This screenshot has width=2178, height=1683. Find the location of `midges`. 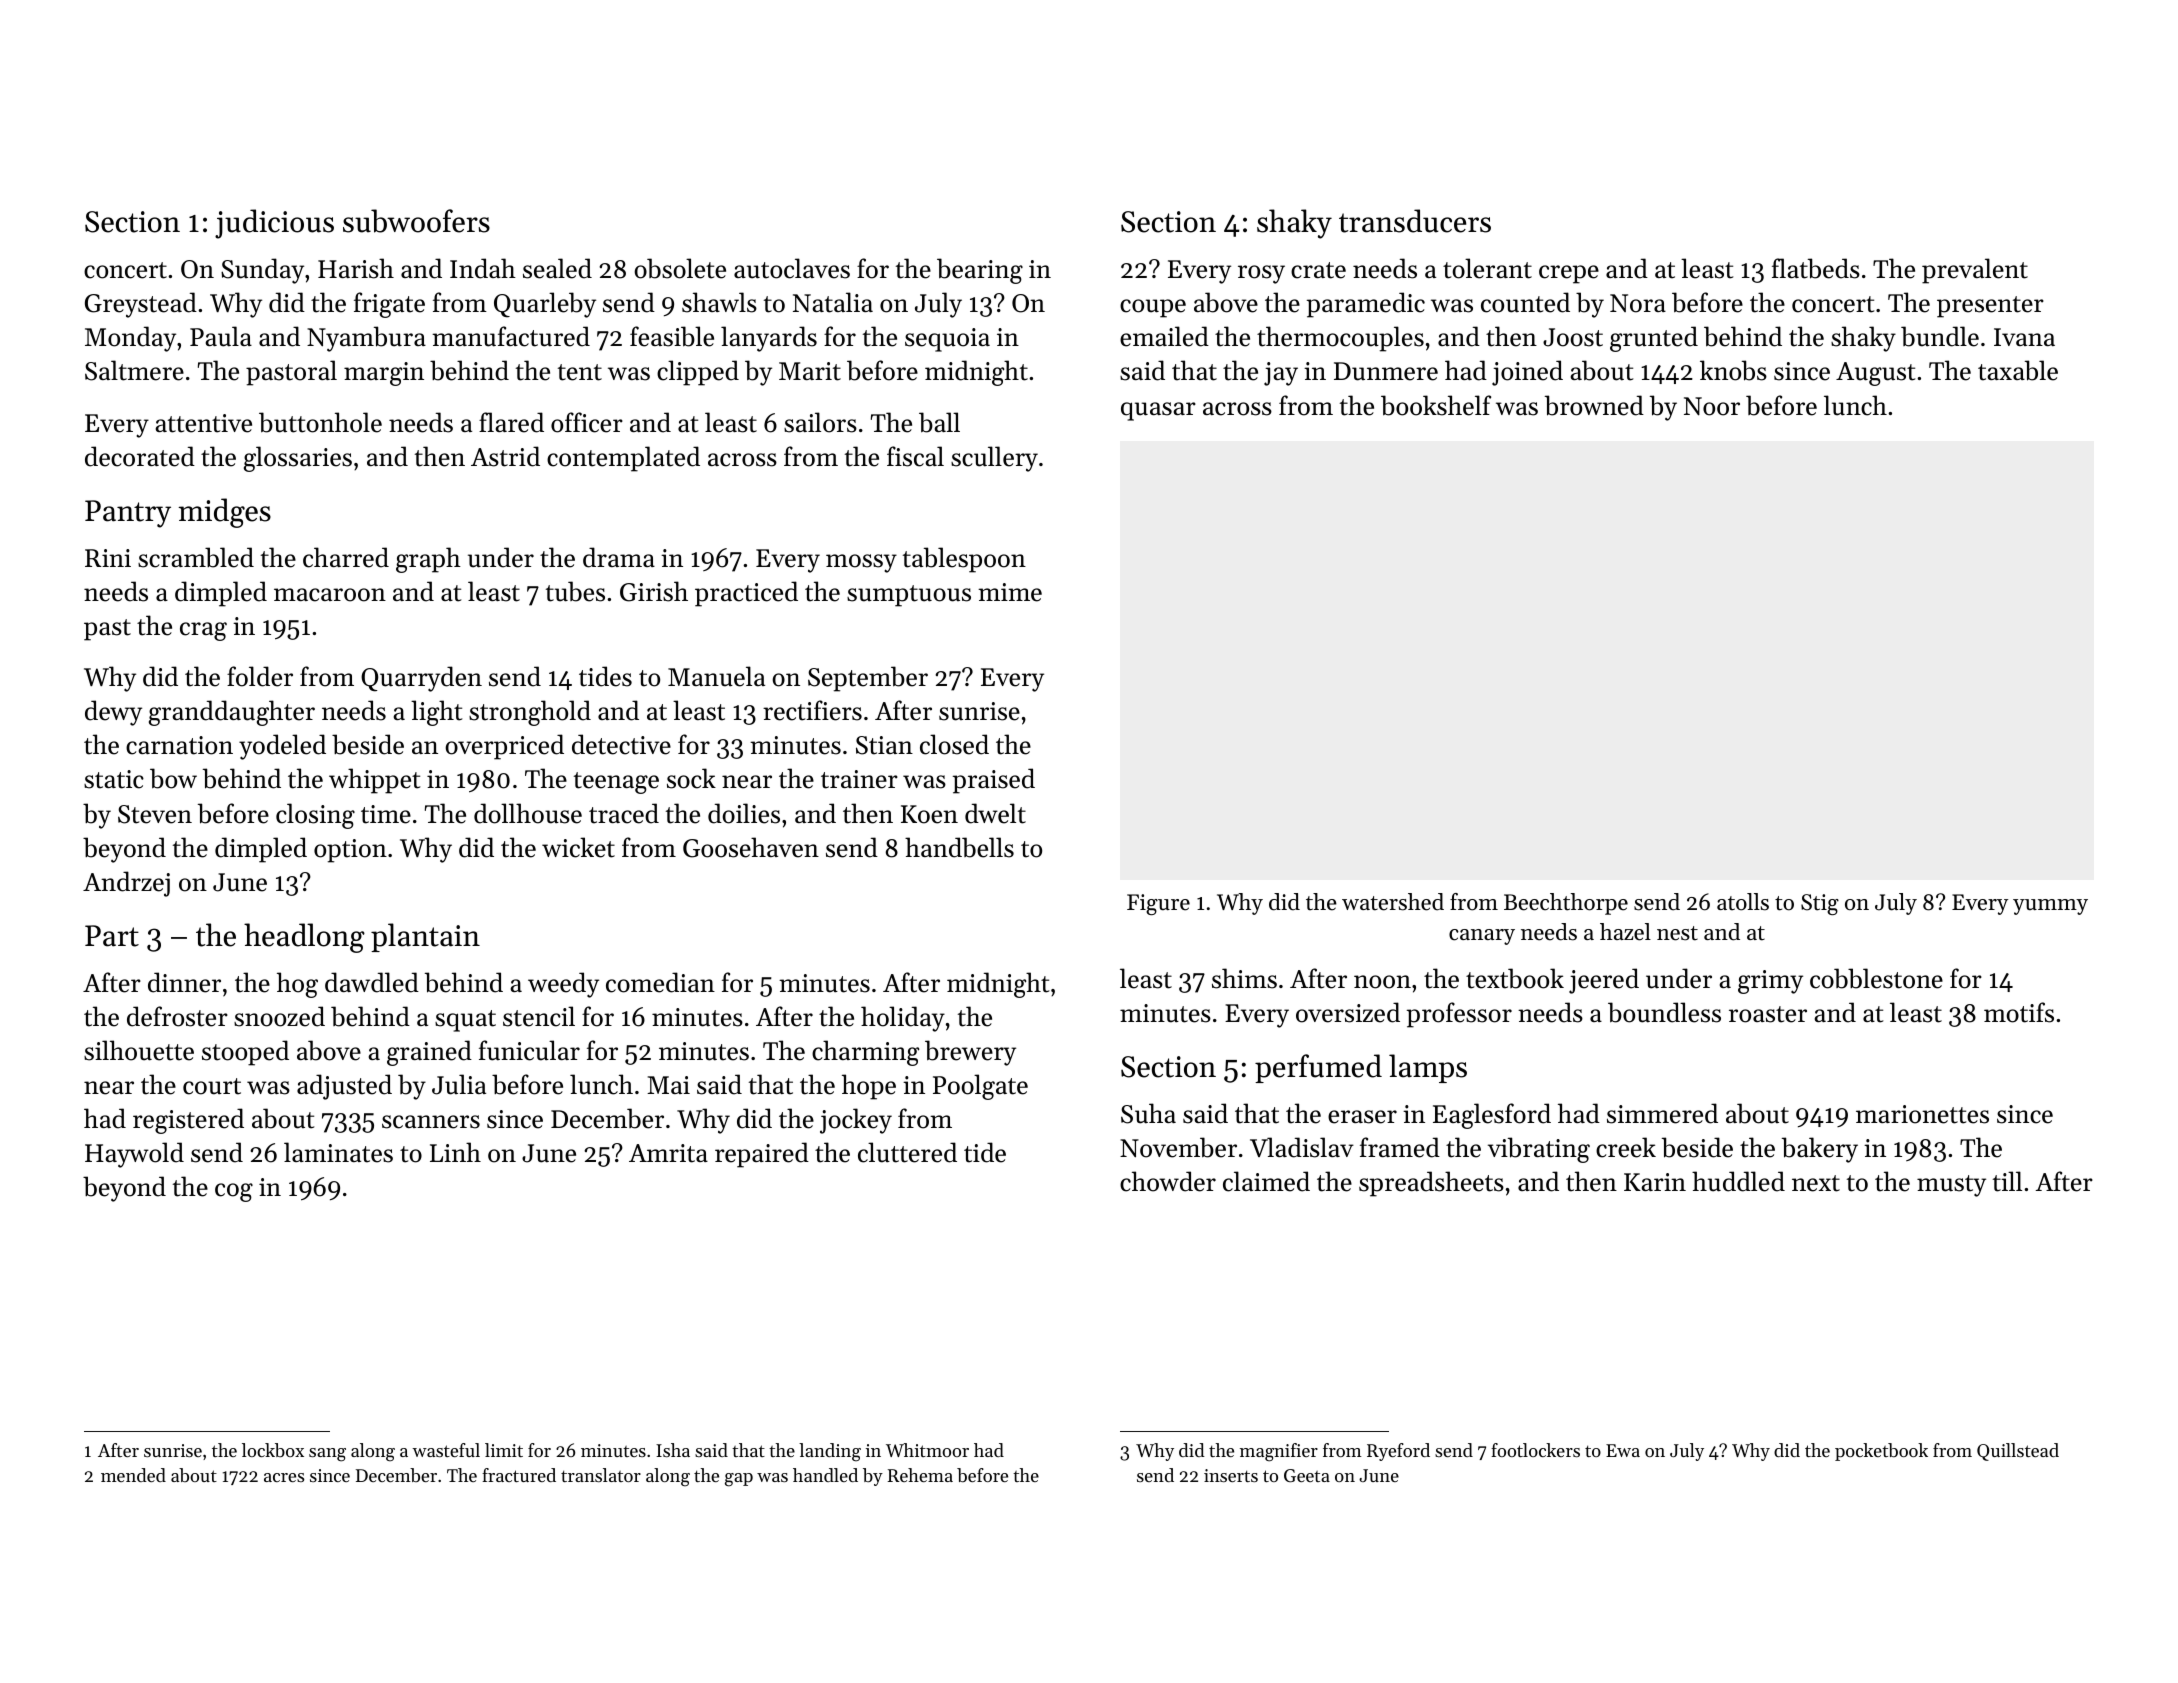

midges is located at coordinates (225, 513).
